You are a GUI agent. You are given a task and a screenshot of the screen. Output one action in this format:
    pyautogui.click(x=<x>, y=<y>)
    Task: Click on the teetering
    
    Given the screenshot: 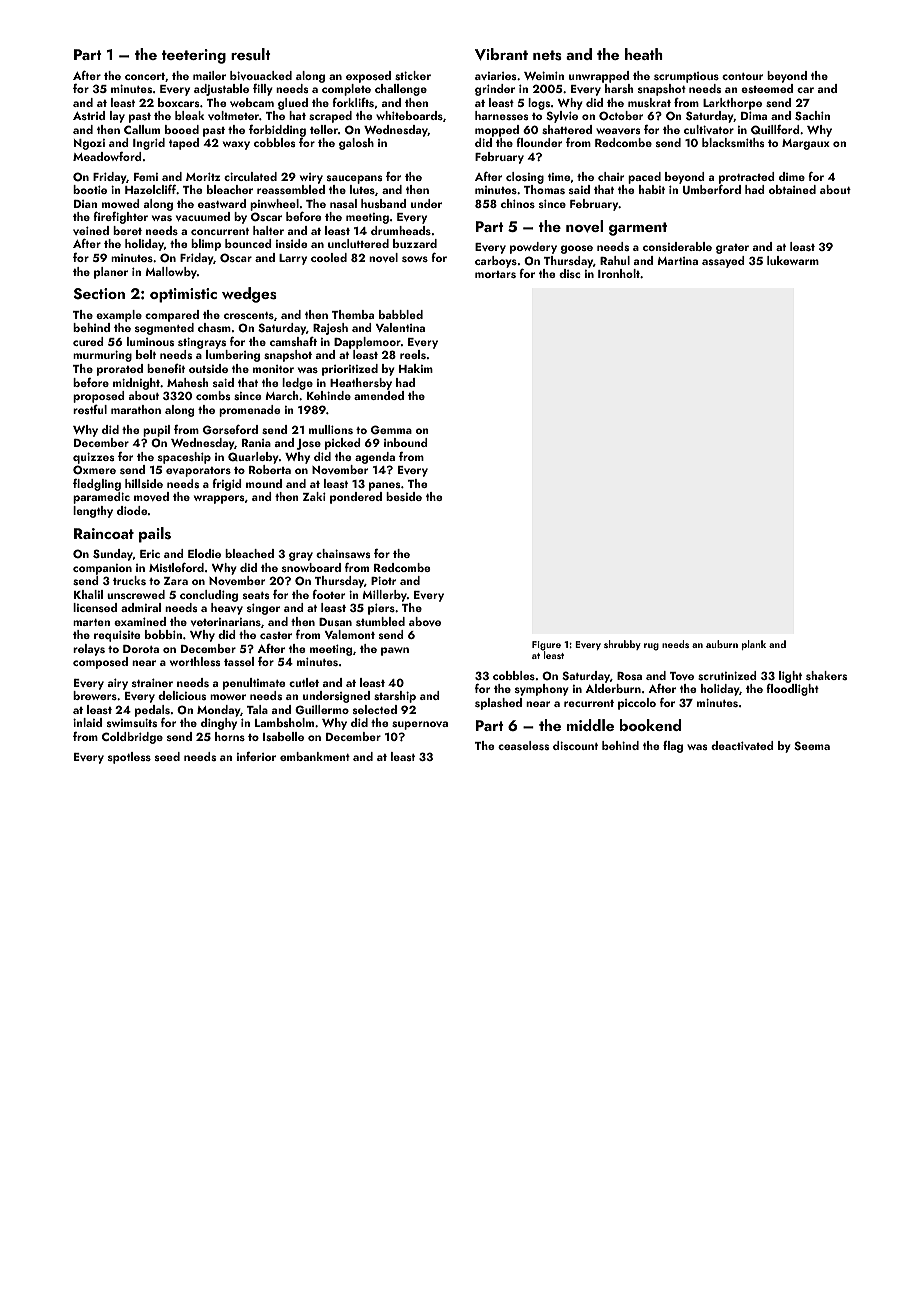 What is the action you would take?
    pyautogui.click(x=194, y=56)
